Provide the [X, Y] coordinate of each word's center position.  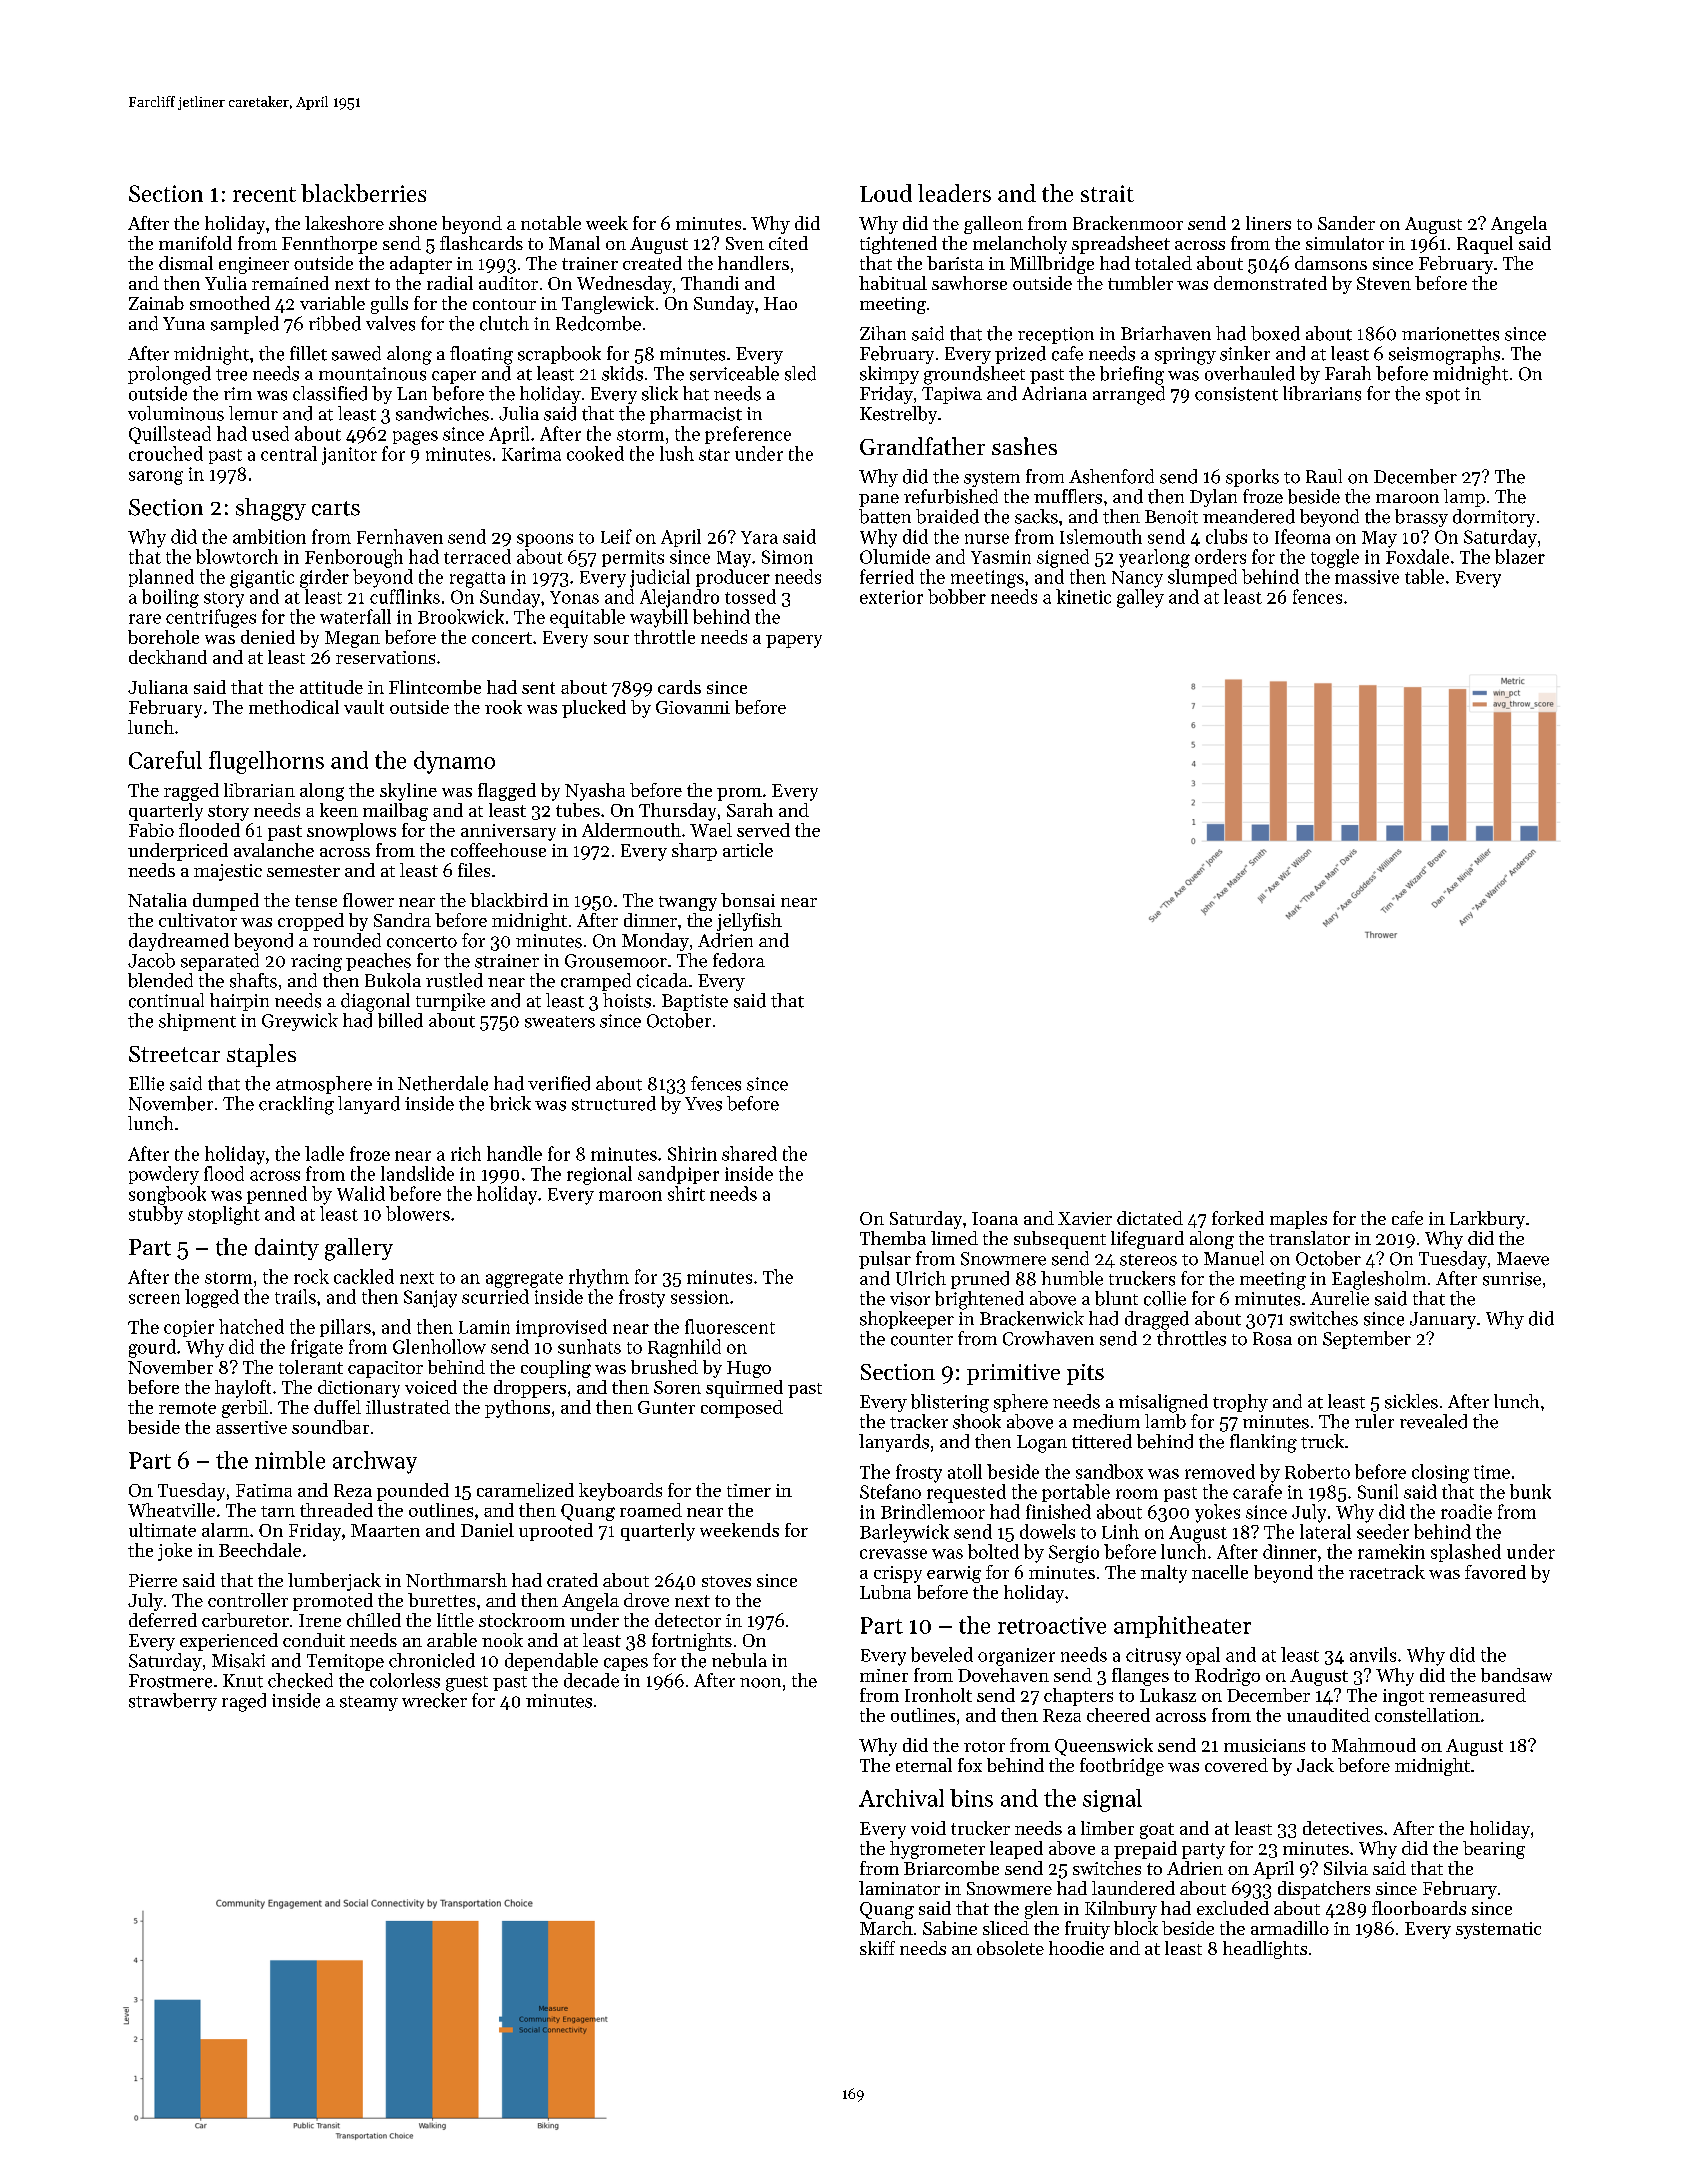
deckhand [168, 657]
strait [1107, 193]
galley [1140, 598]
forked [1238, 1218]
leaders [954, 193]
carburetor [245, 1620]
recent [264, 194]
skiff [877, 1948]
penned [277, 1195]
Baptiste [695, 1002]
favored [1495, 1572]
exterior [891, 597]
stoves [726, 1581]
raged [244, 1702]
